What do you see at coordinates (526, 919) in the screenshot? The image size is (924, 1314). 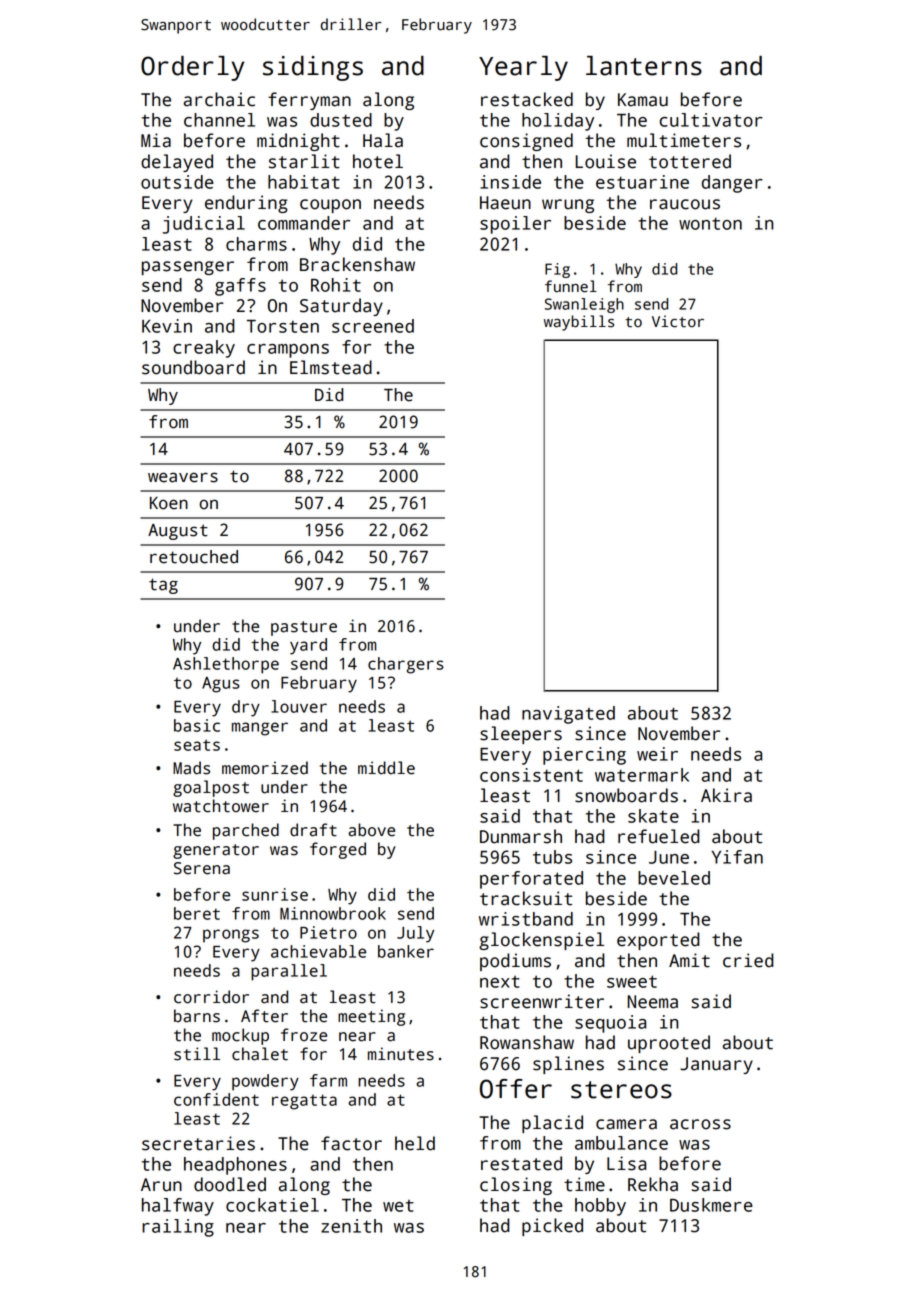 I see `wristband` at bounding box center [526, 919].
